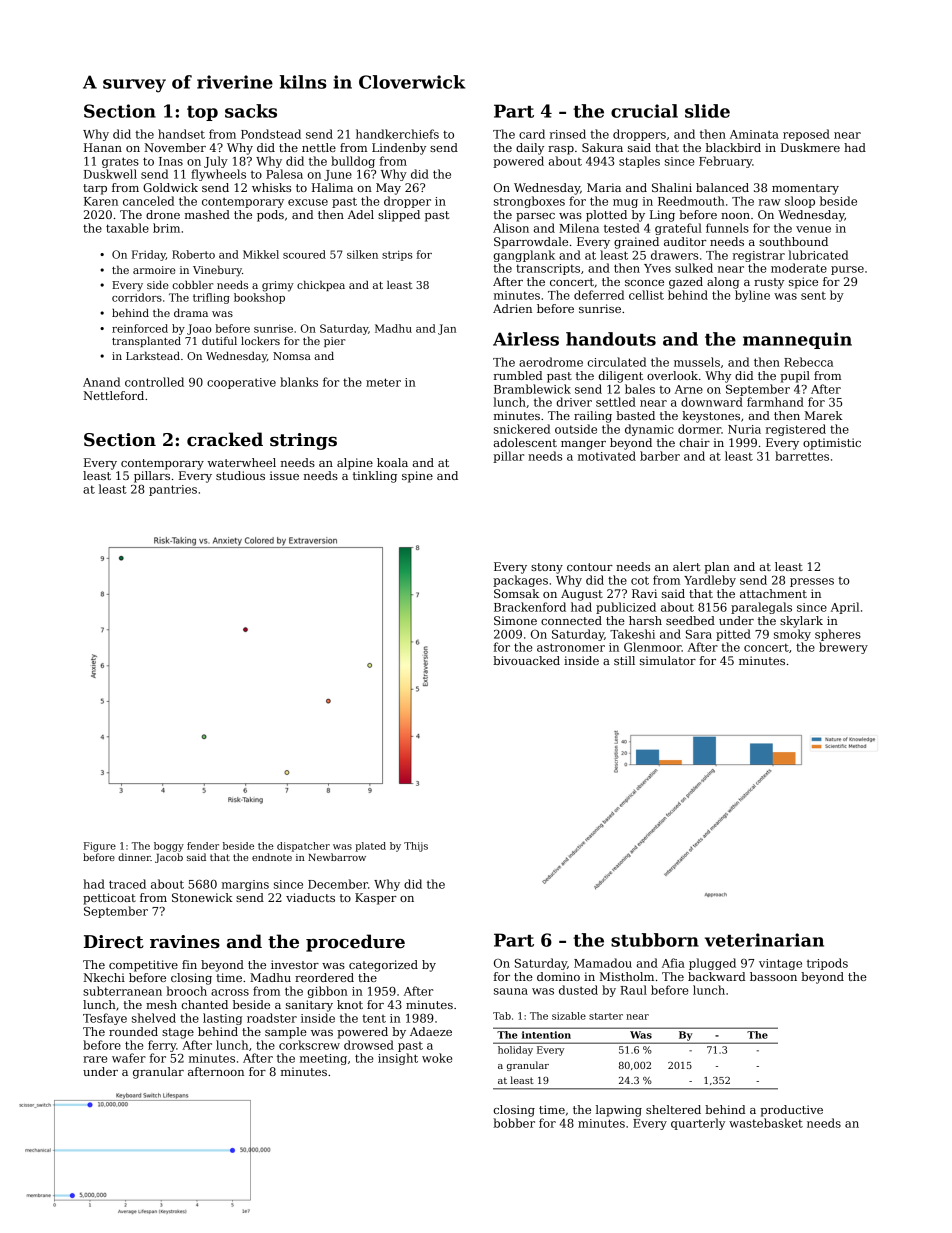 The image size is (952, 1233). What do you see at coordinates (754, 134) in the page?
I see `Aminata` at bounding box center [754, 134].
